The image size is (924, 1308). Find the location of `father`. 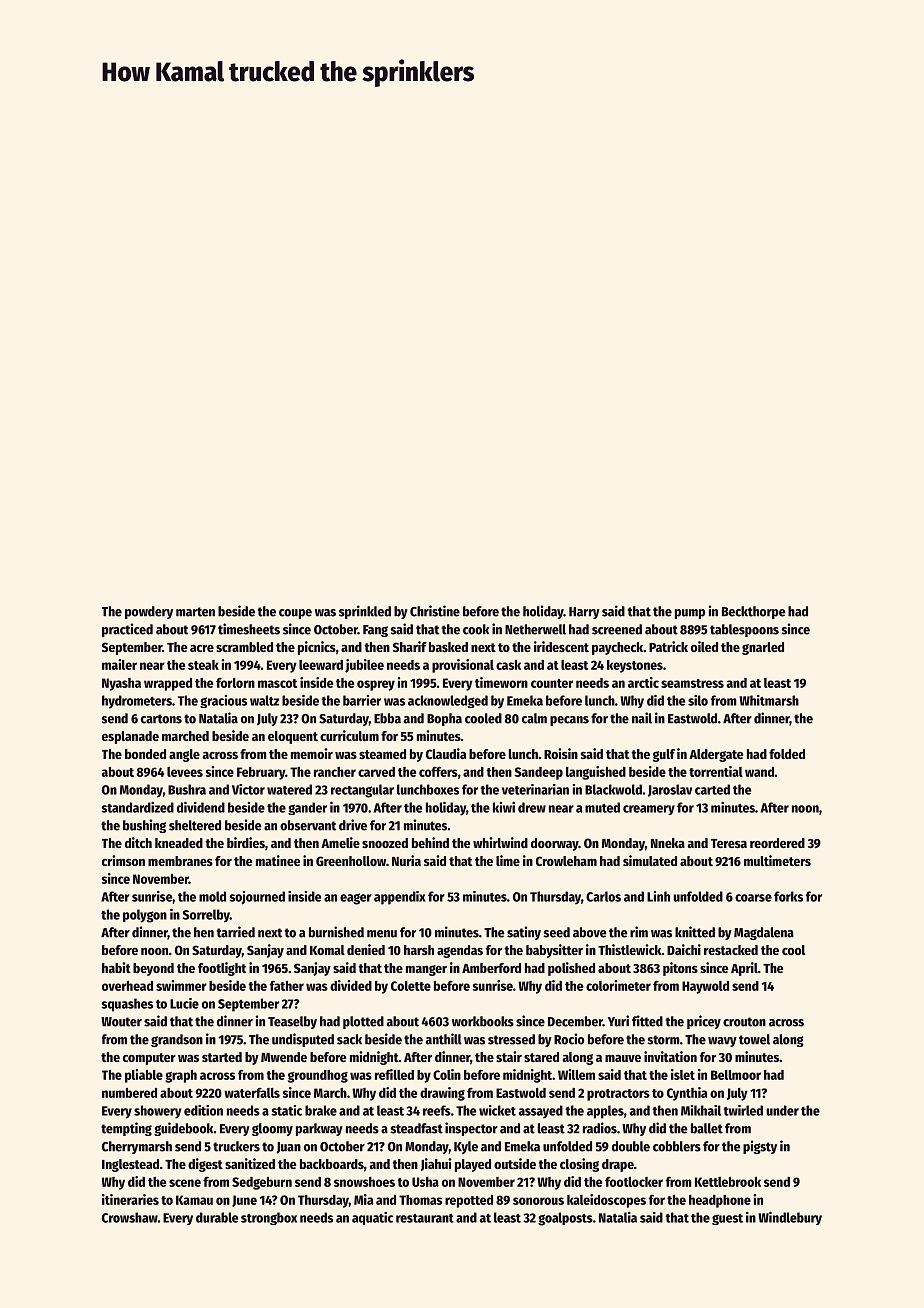

father is located at coordinates (287, 985).
